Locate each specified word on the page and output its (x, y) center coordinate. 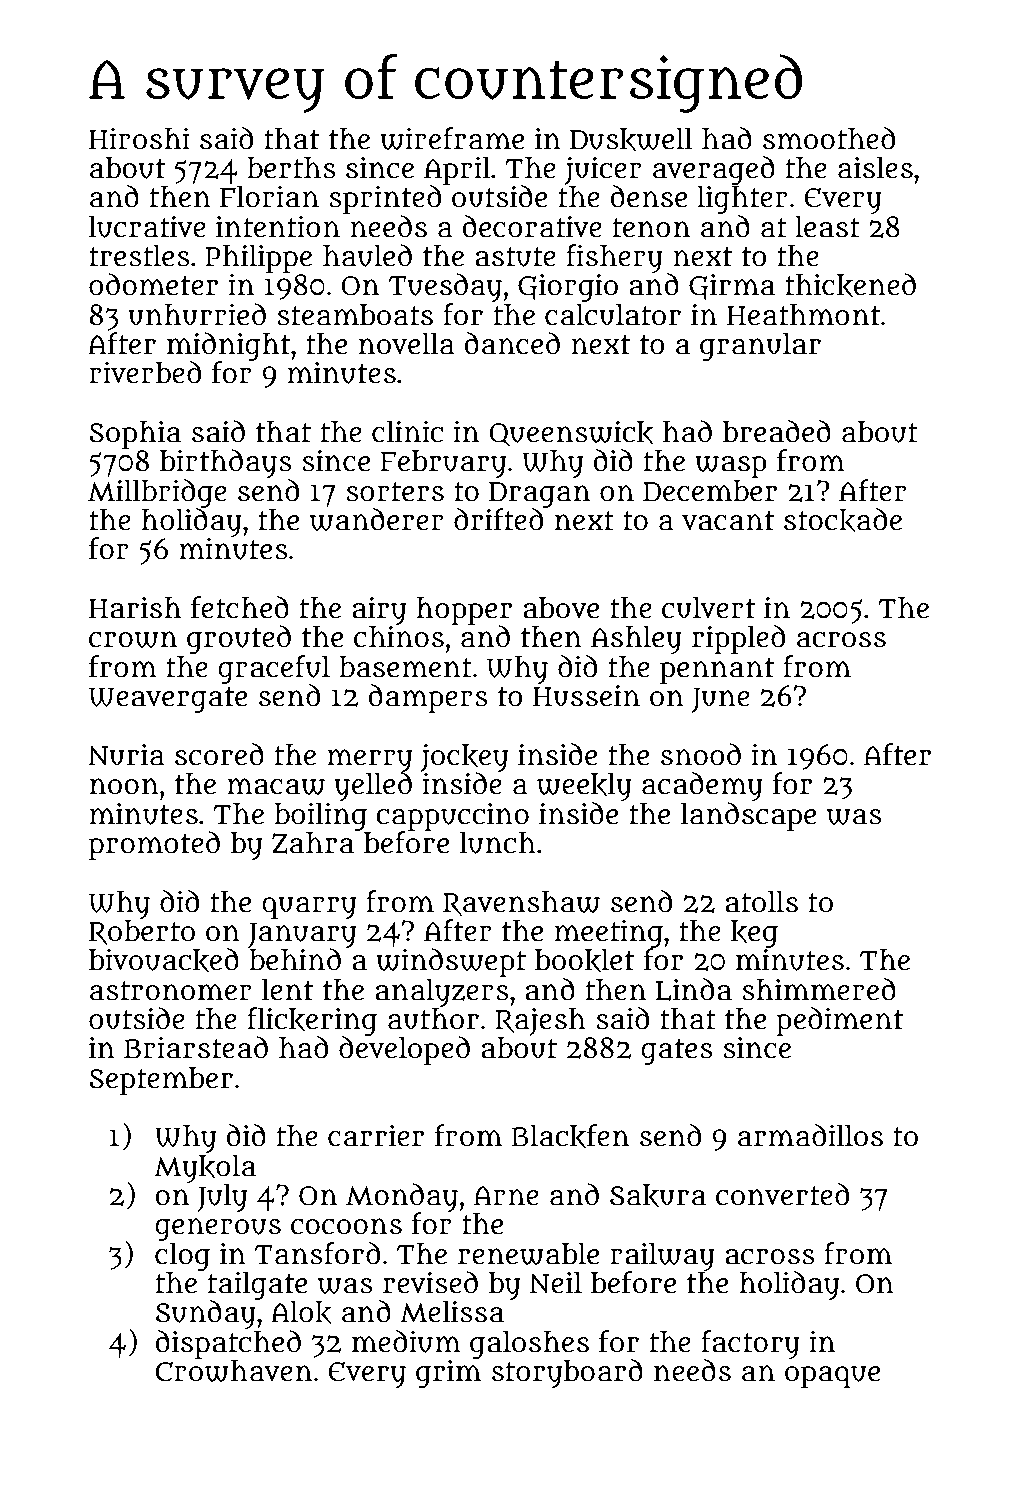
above (561, 608)
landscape (748, 816)
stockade (843, 520)
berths (291, 168)
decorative (532, 226)
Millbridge (157, 493)
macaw (276, 786)
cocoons (346, 1226)
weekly (584, 787)
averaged (714, 170)
